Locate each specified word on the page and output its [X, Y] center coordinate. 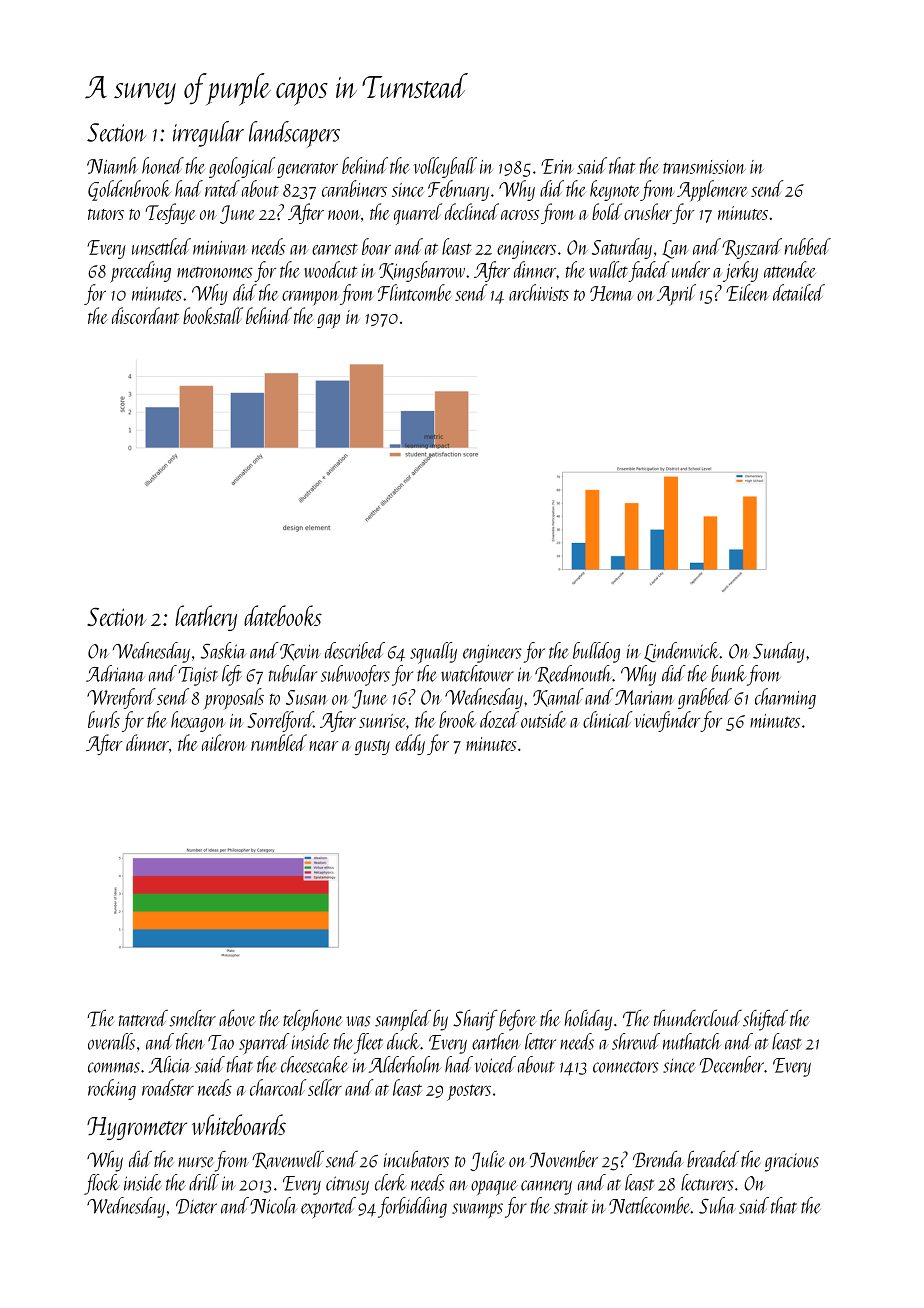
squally [433, 653]
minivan [220, 248]
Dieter [196, 1206]
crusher [648, 211]
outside [543, 719]
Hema [611, 293]
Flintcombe [414, 292]
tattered [143, 1018]
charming [785, 698]
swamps [477, 1210]
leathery [206, 618]
